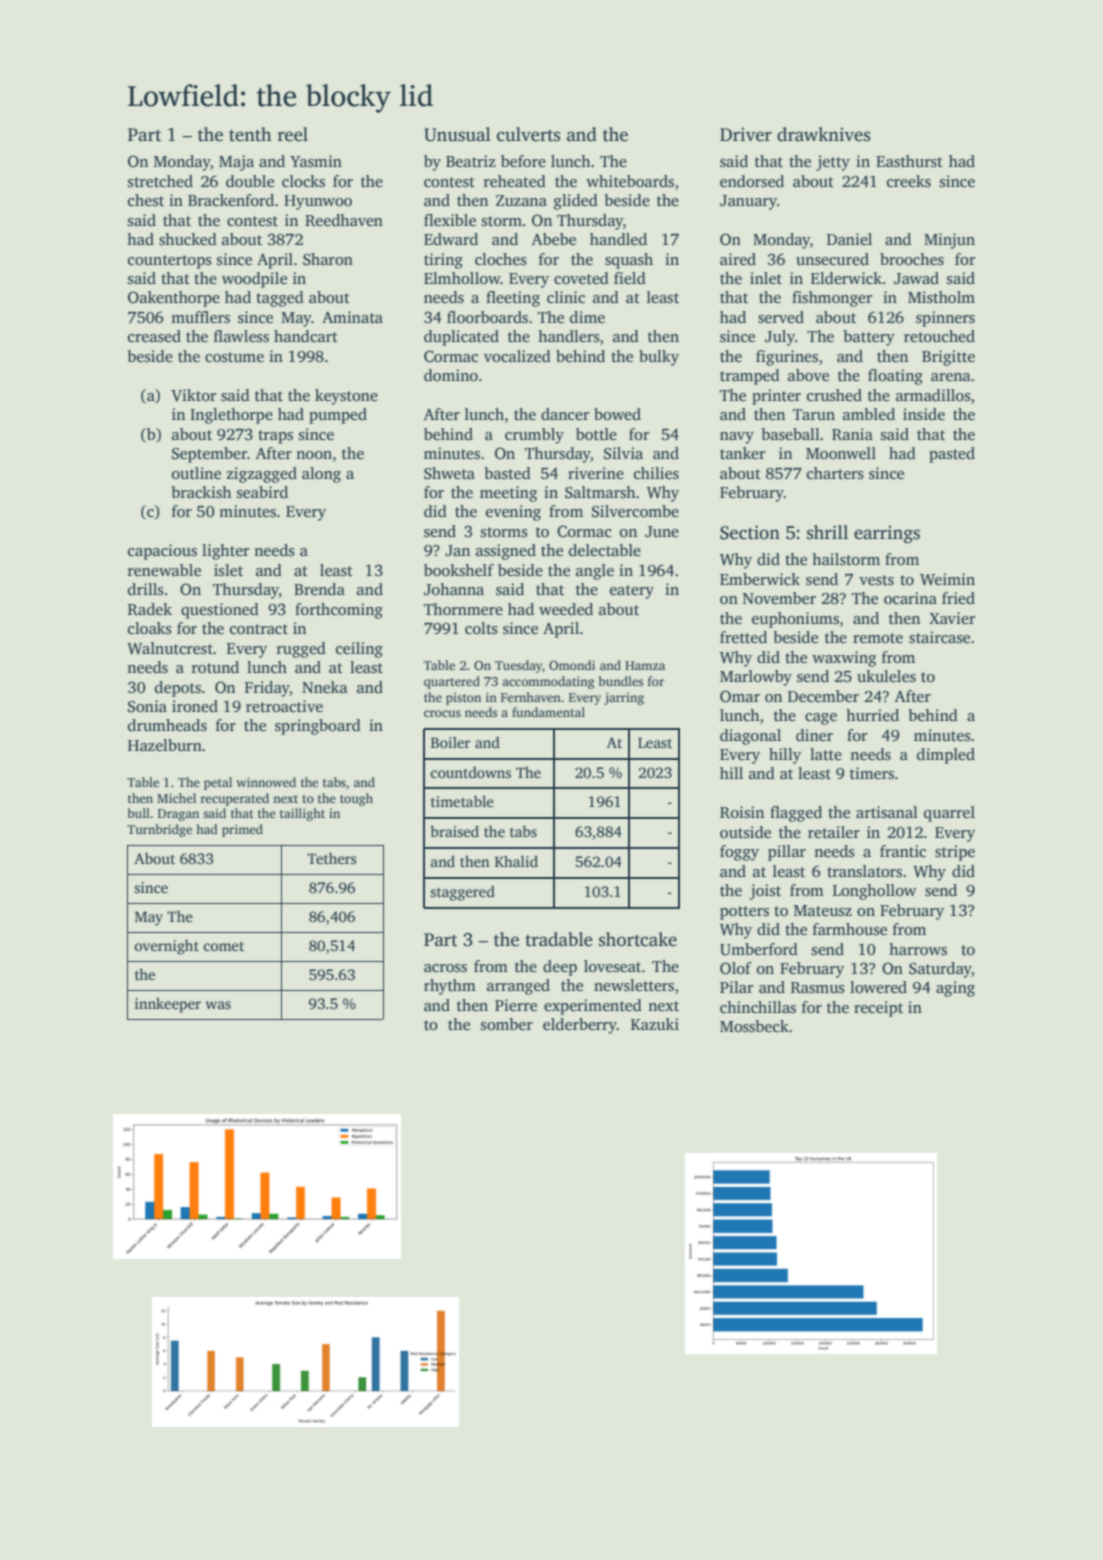 The image size is (1103, 1560). Describe the element at coordinates (528, 134) in the screenshot. I see `culverts` at that location.
